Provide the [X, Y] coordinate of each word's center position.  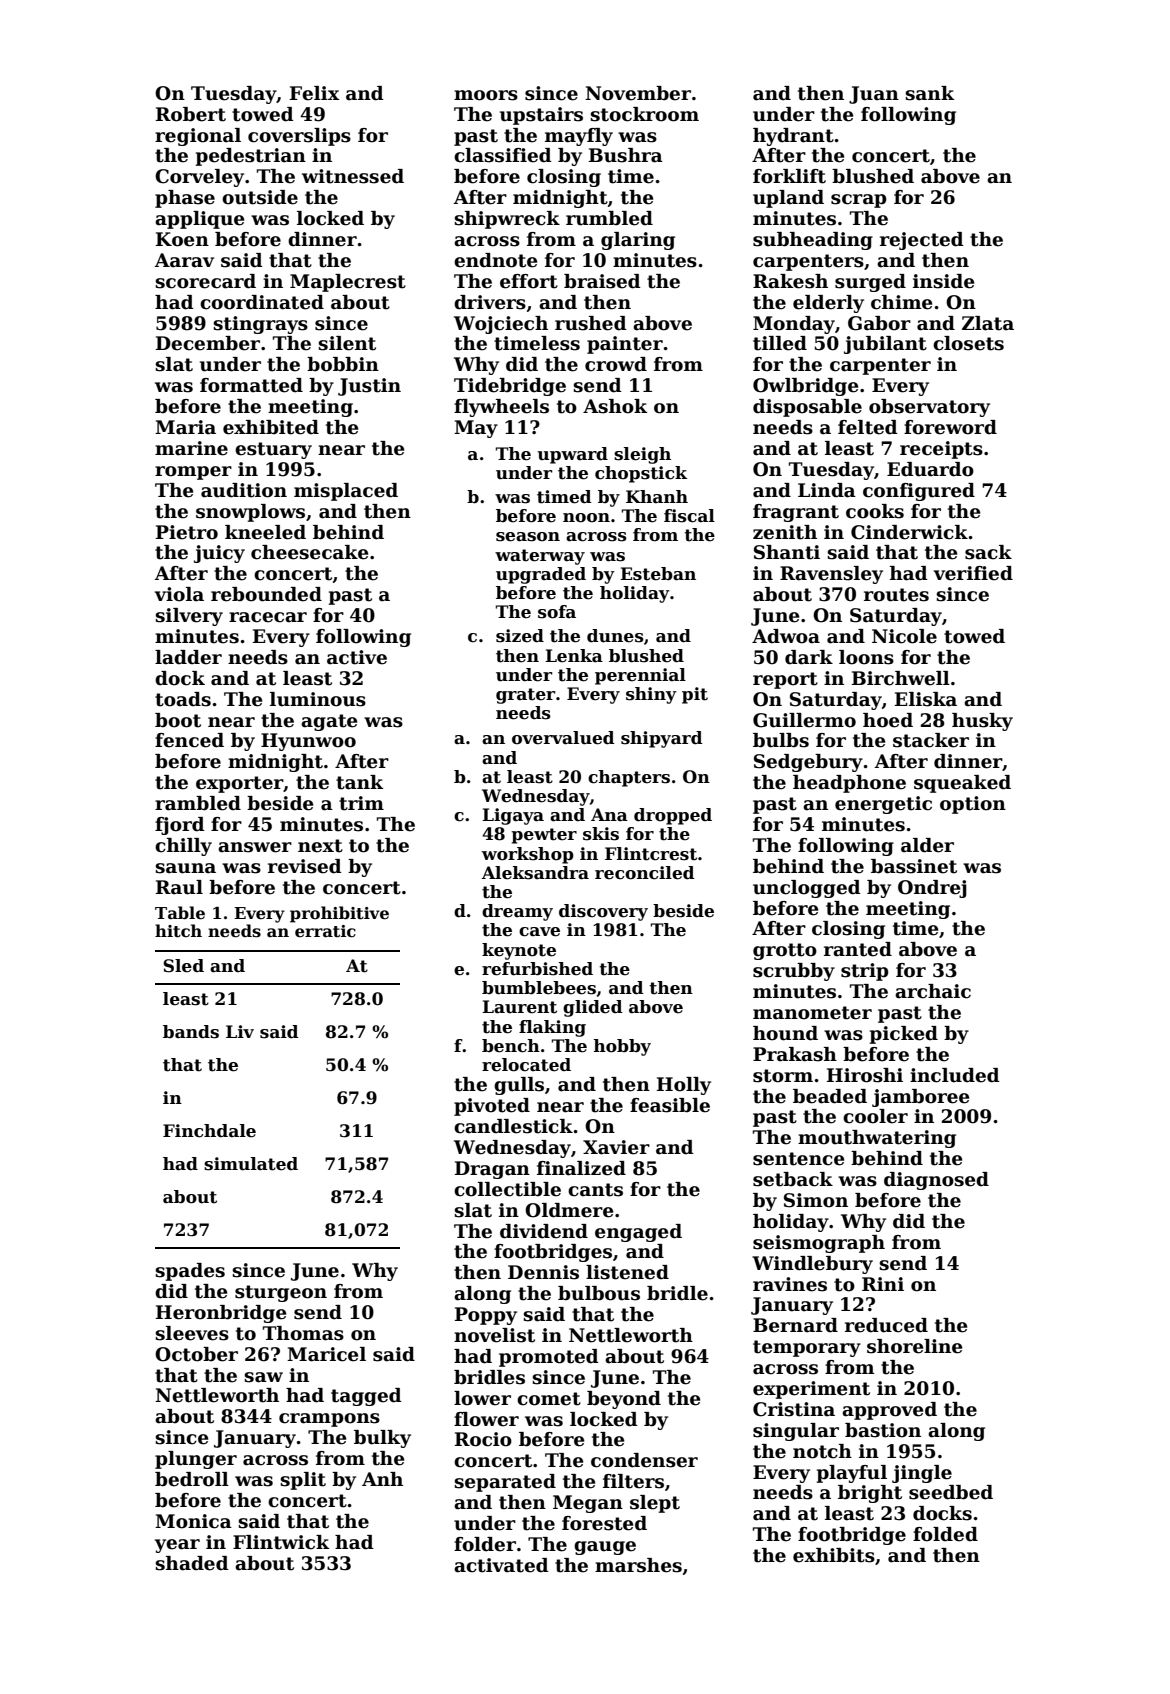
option [973, 805]
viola [179, 594]
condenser [644, 1460]
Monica [193, 1521]
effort [529, 281]
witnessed [353, 176]
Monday [794, 325]
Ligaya [513, 816]
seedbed [951, 1492]
